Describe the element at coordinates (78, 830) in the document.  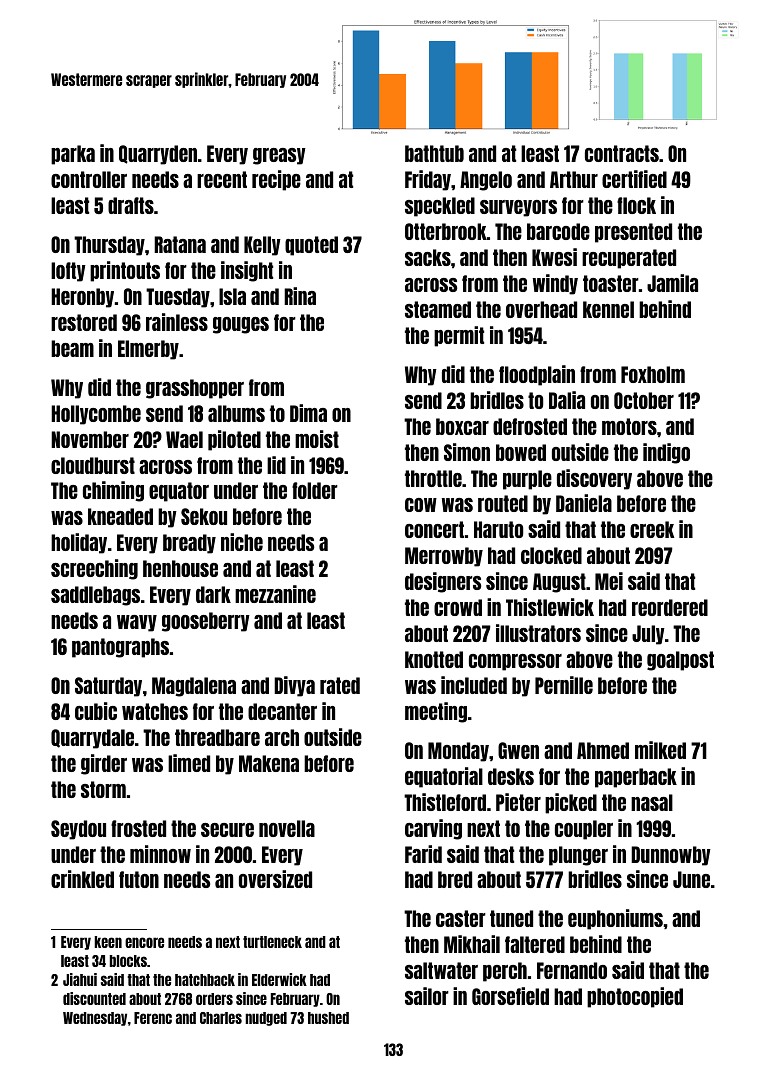
I see `Seydou` at that location.
